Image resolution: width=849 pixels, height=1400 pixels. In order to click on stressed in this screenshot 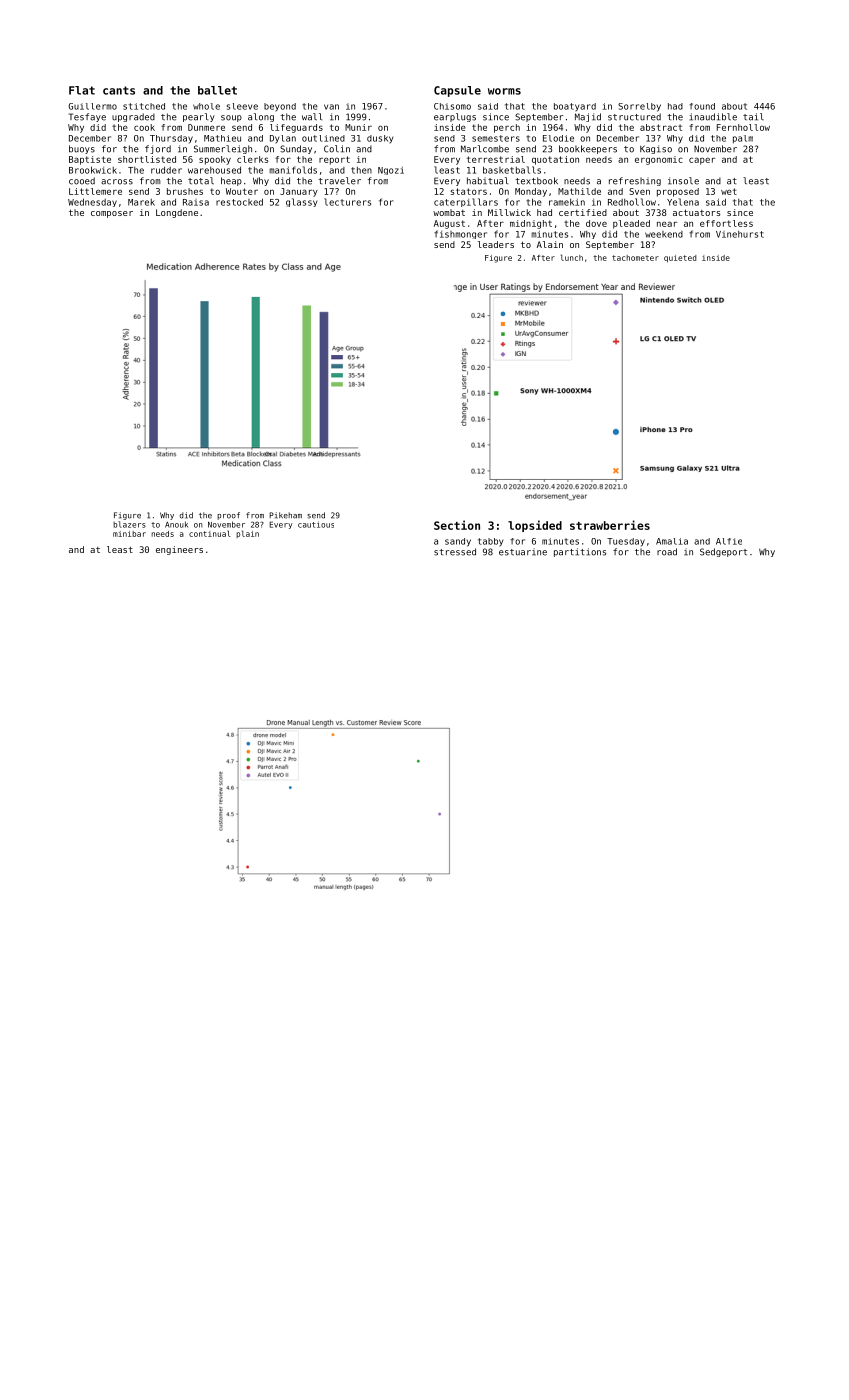, I will do `click(455, 552)`.
